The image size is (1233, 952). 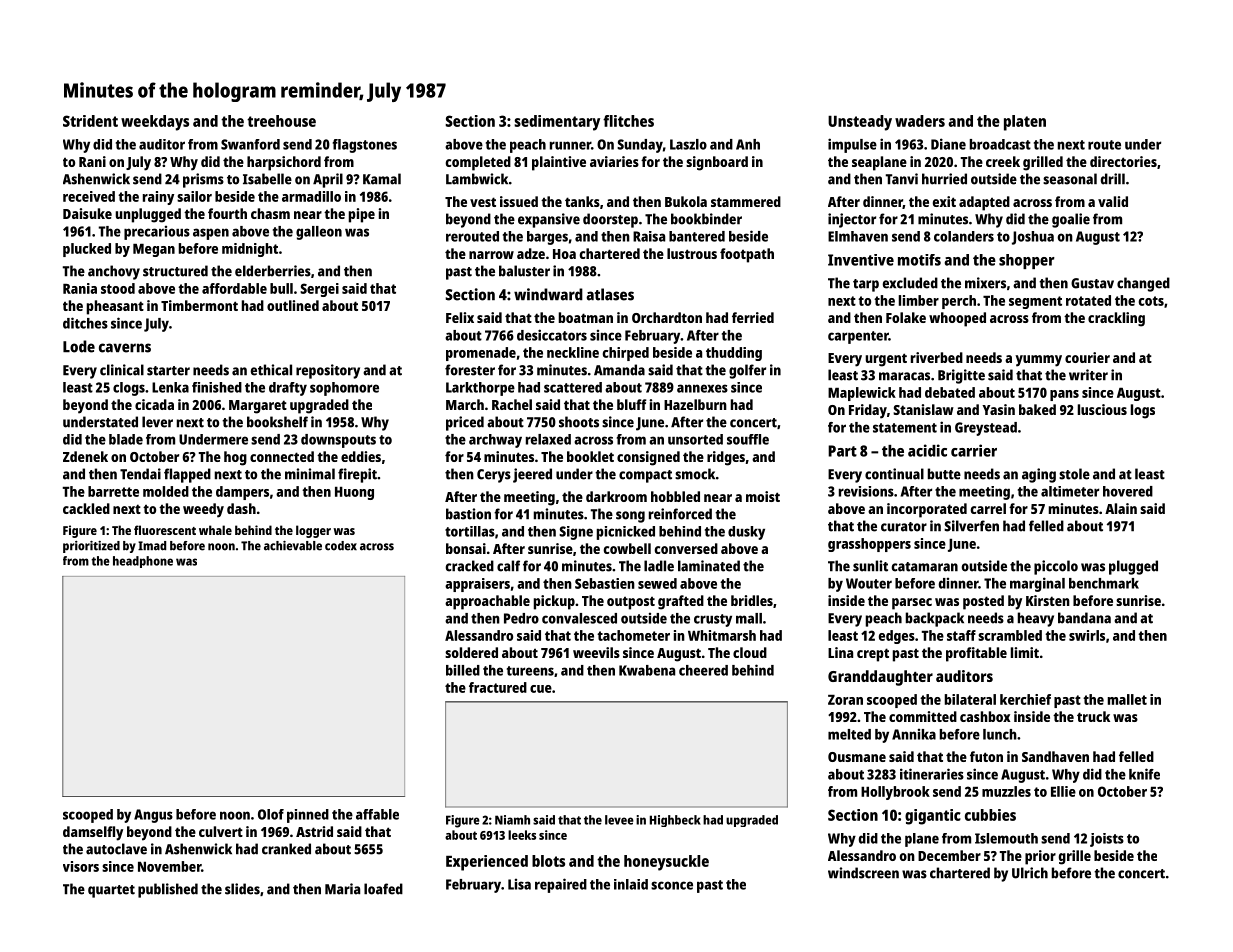 I want to click on published, so click(x=168, y=890).
